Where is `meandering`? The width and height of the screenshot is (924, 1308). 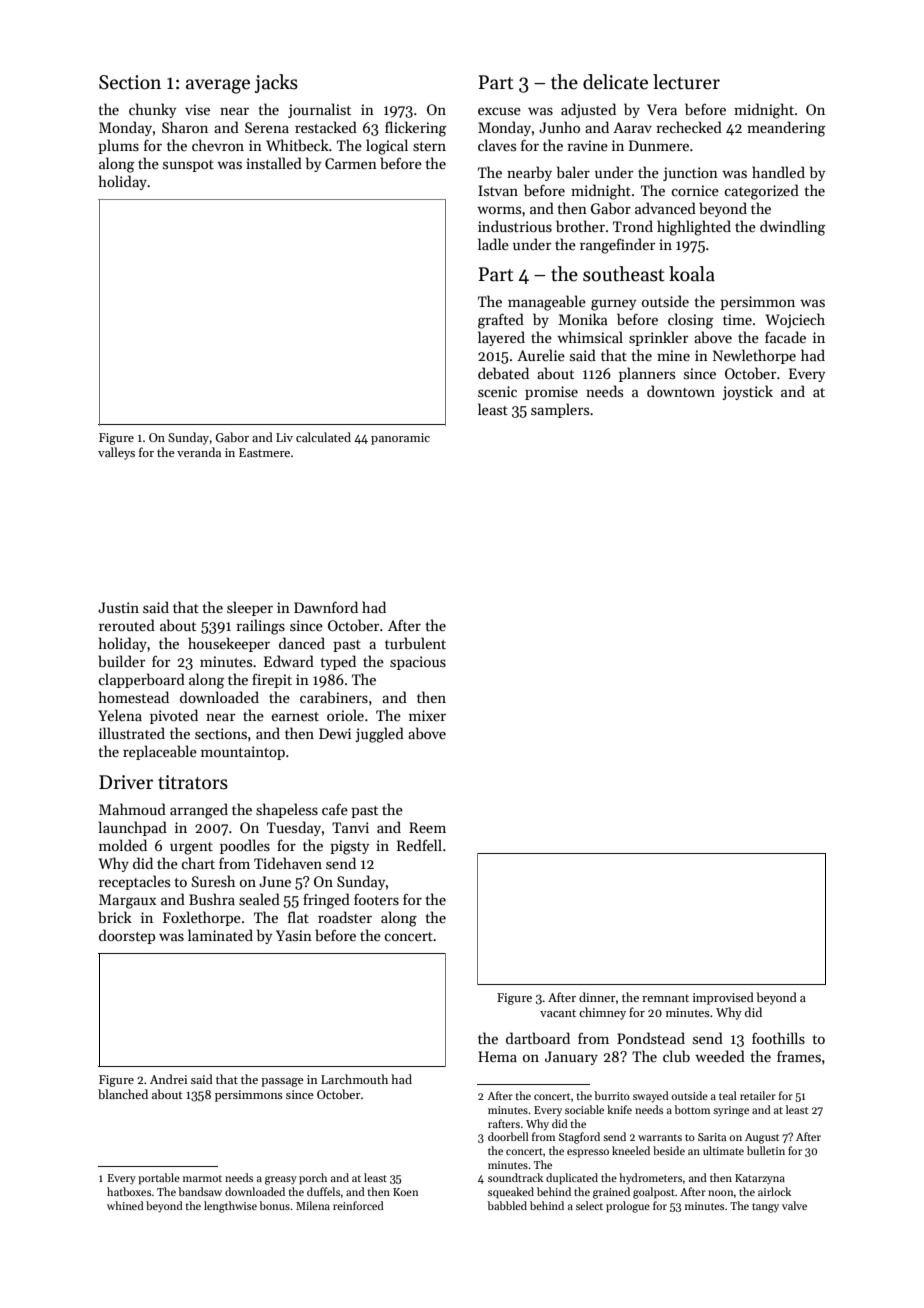 meandering is located at coordinates (786, 129).
